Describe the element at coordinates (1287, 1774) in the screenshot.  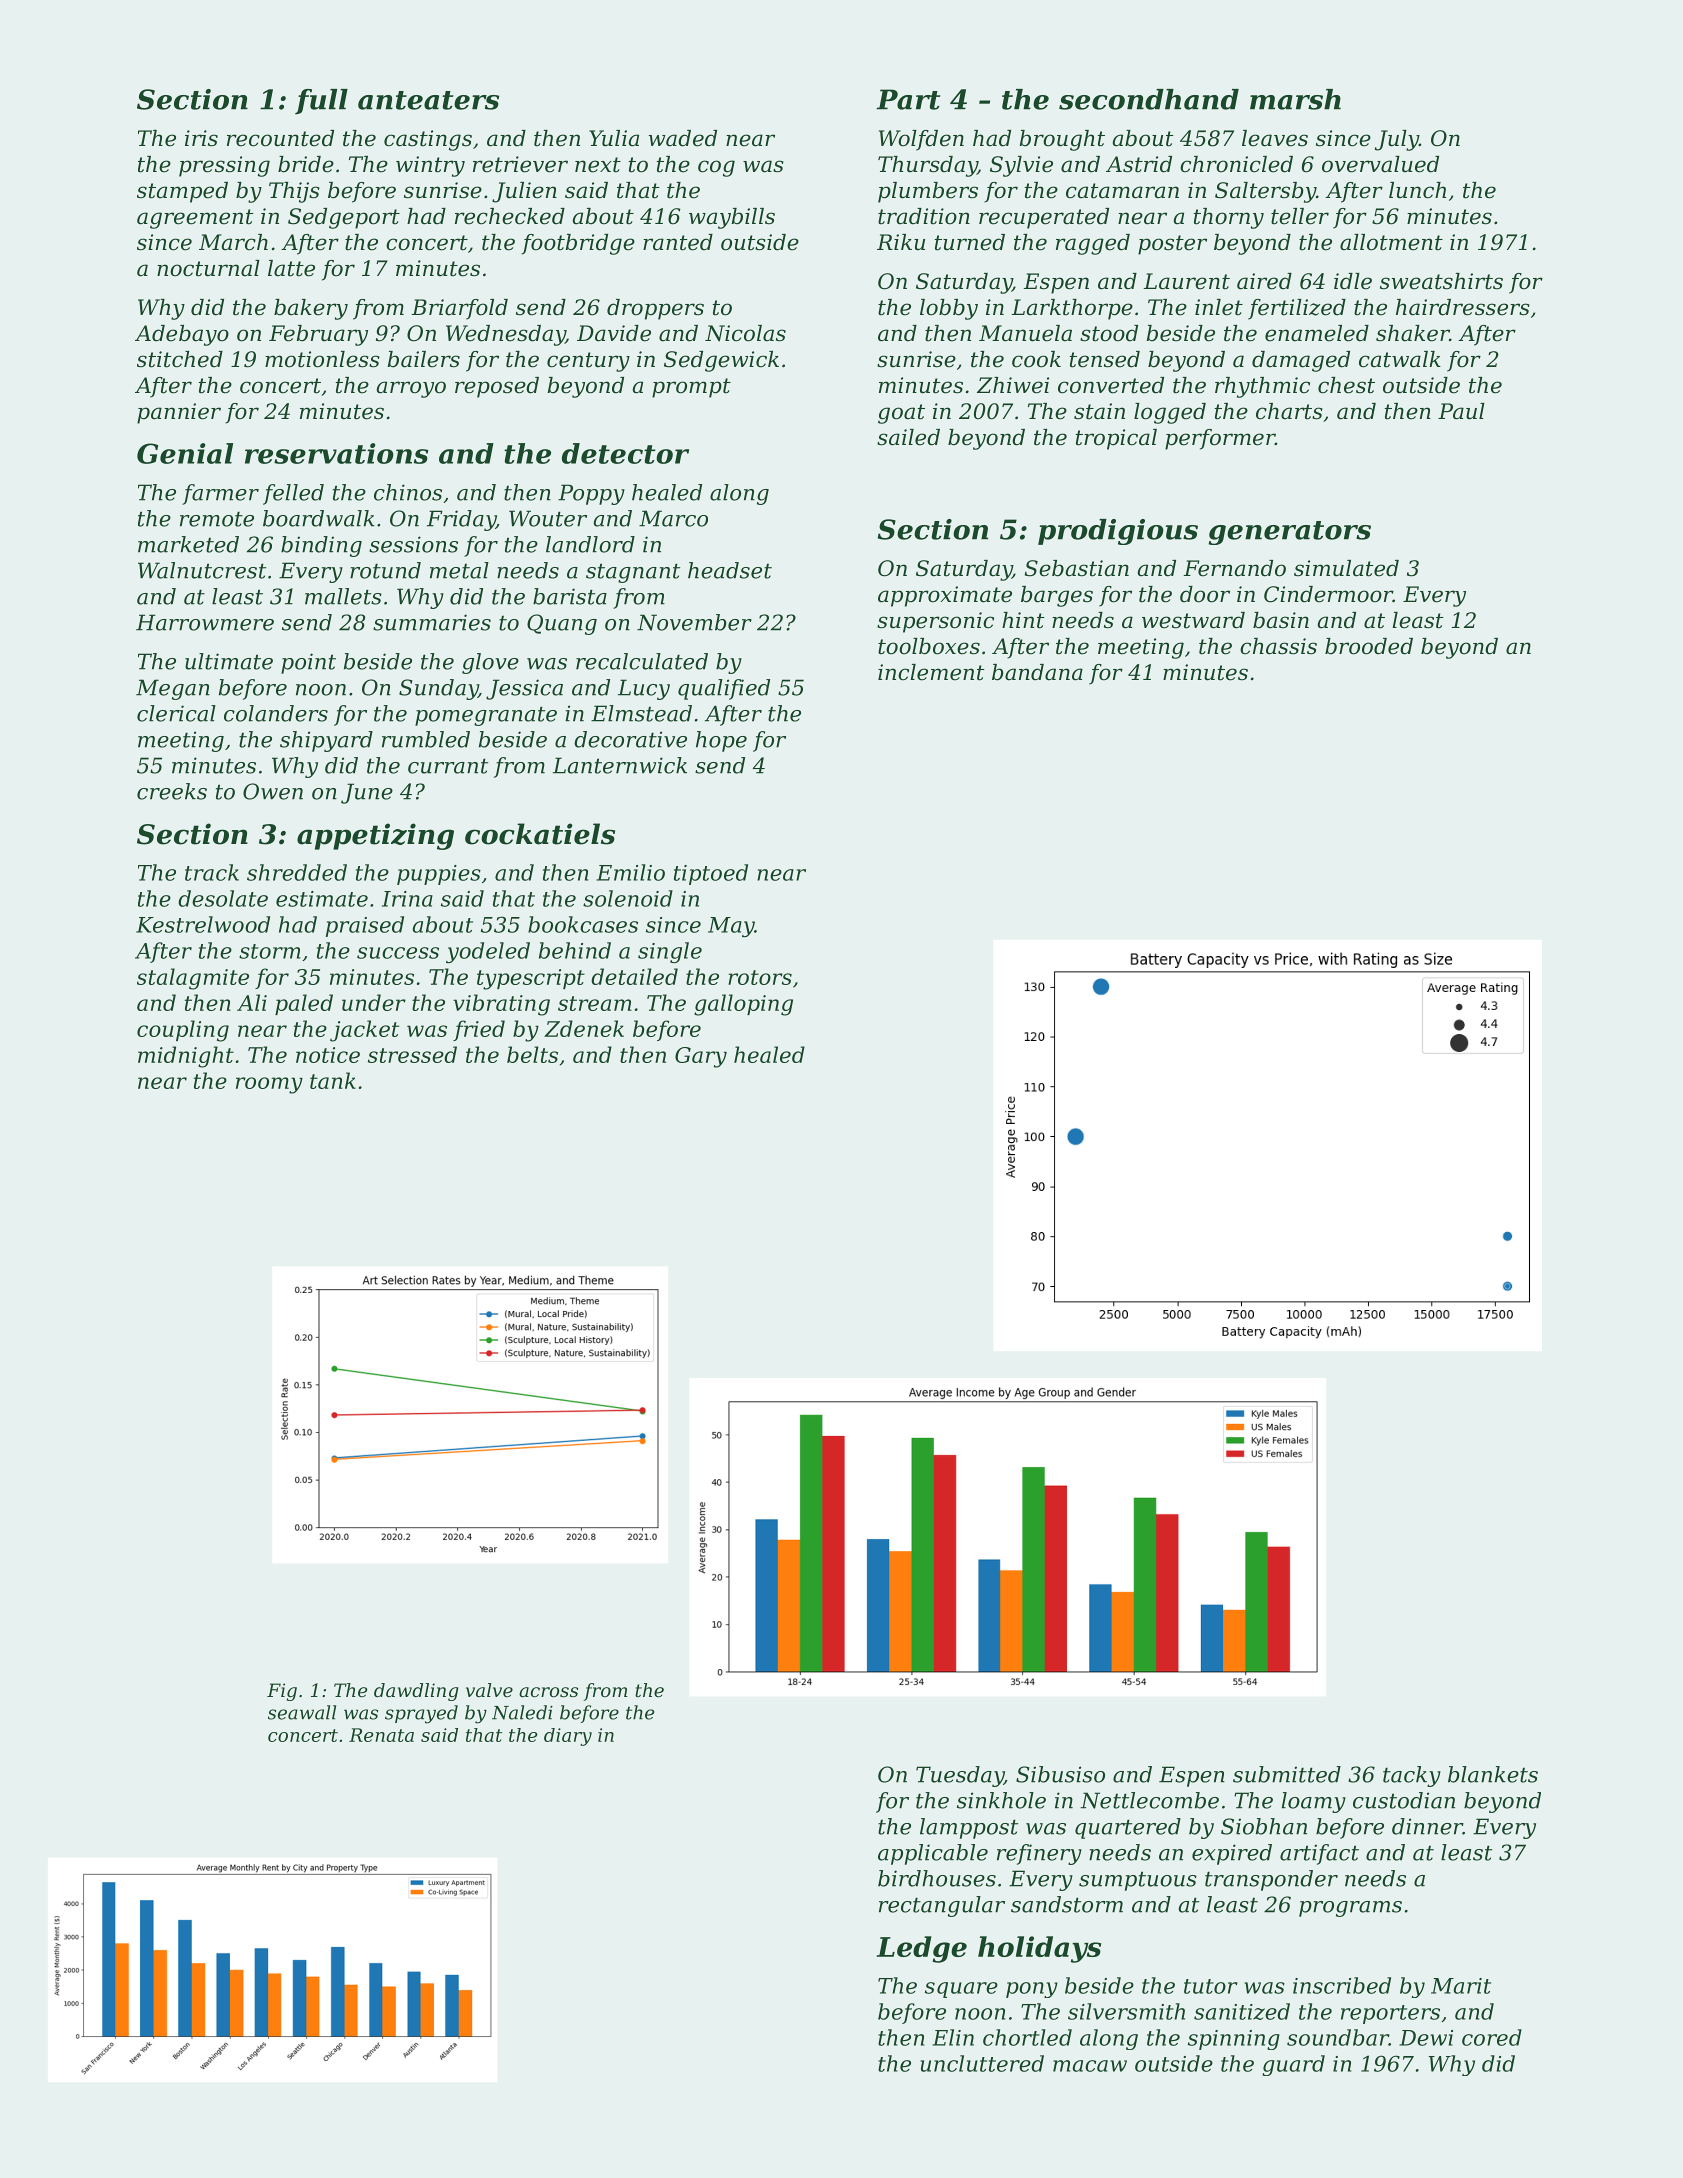
I see `submitted` at that location.
